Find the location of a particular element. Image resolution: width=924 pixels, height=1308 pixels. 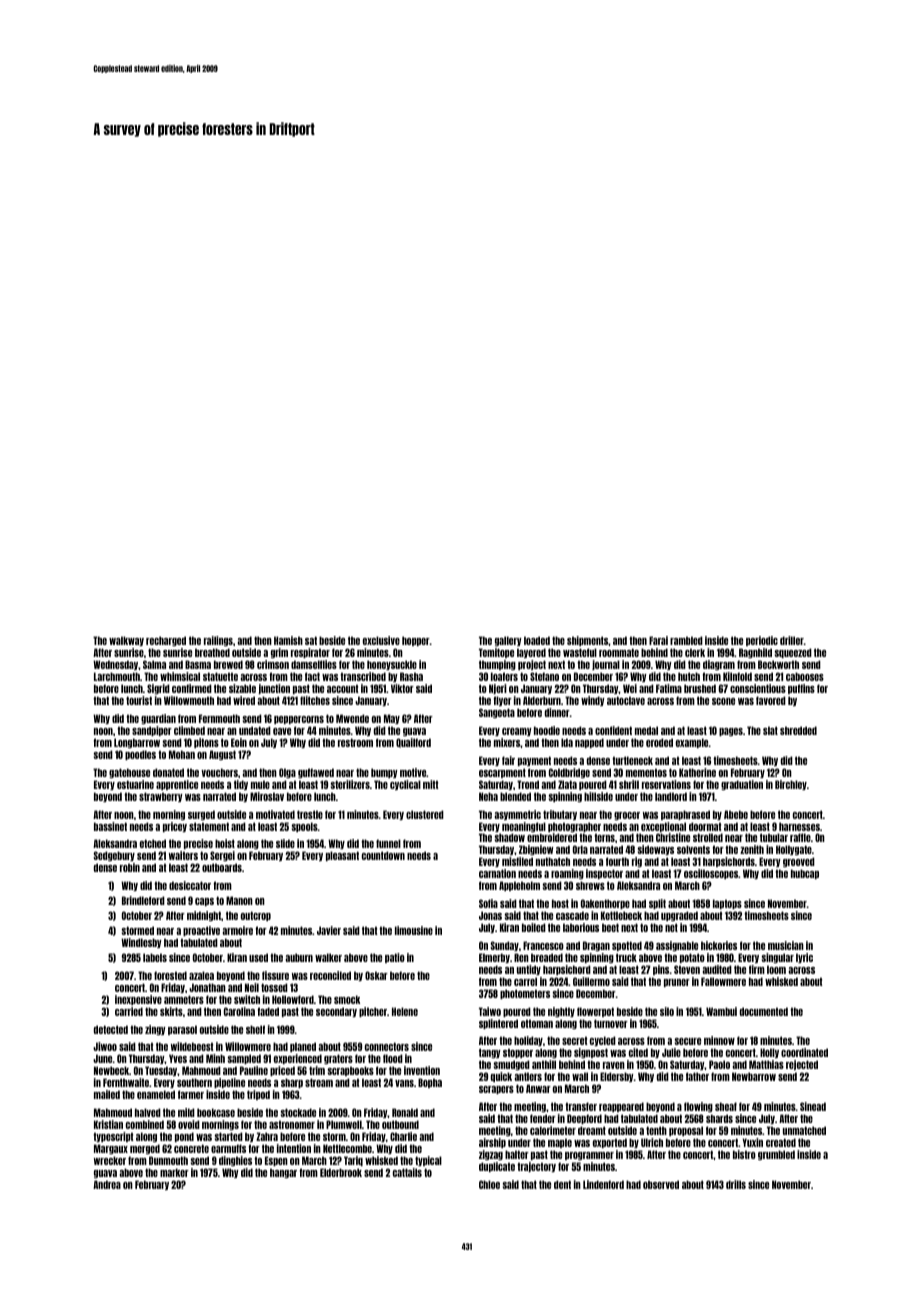

loaded is located at coordinates (537, 640).
